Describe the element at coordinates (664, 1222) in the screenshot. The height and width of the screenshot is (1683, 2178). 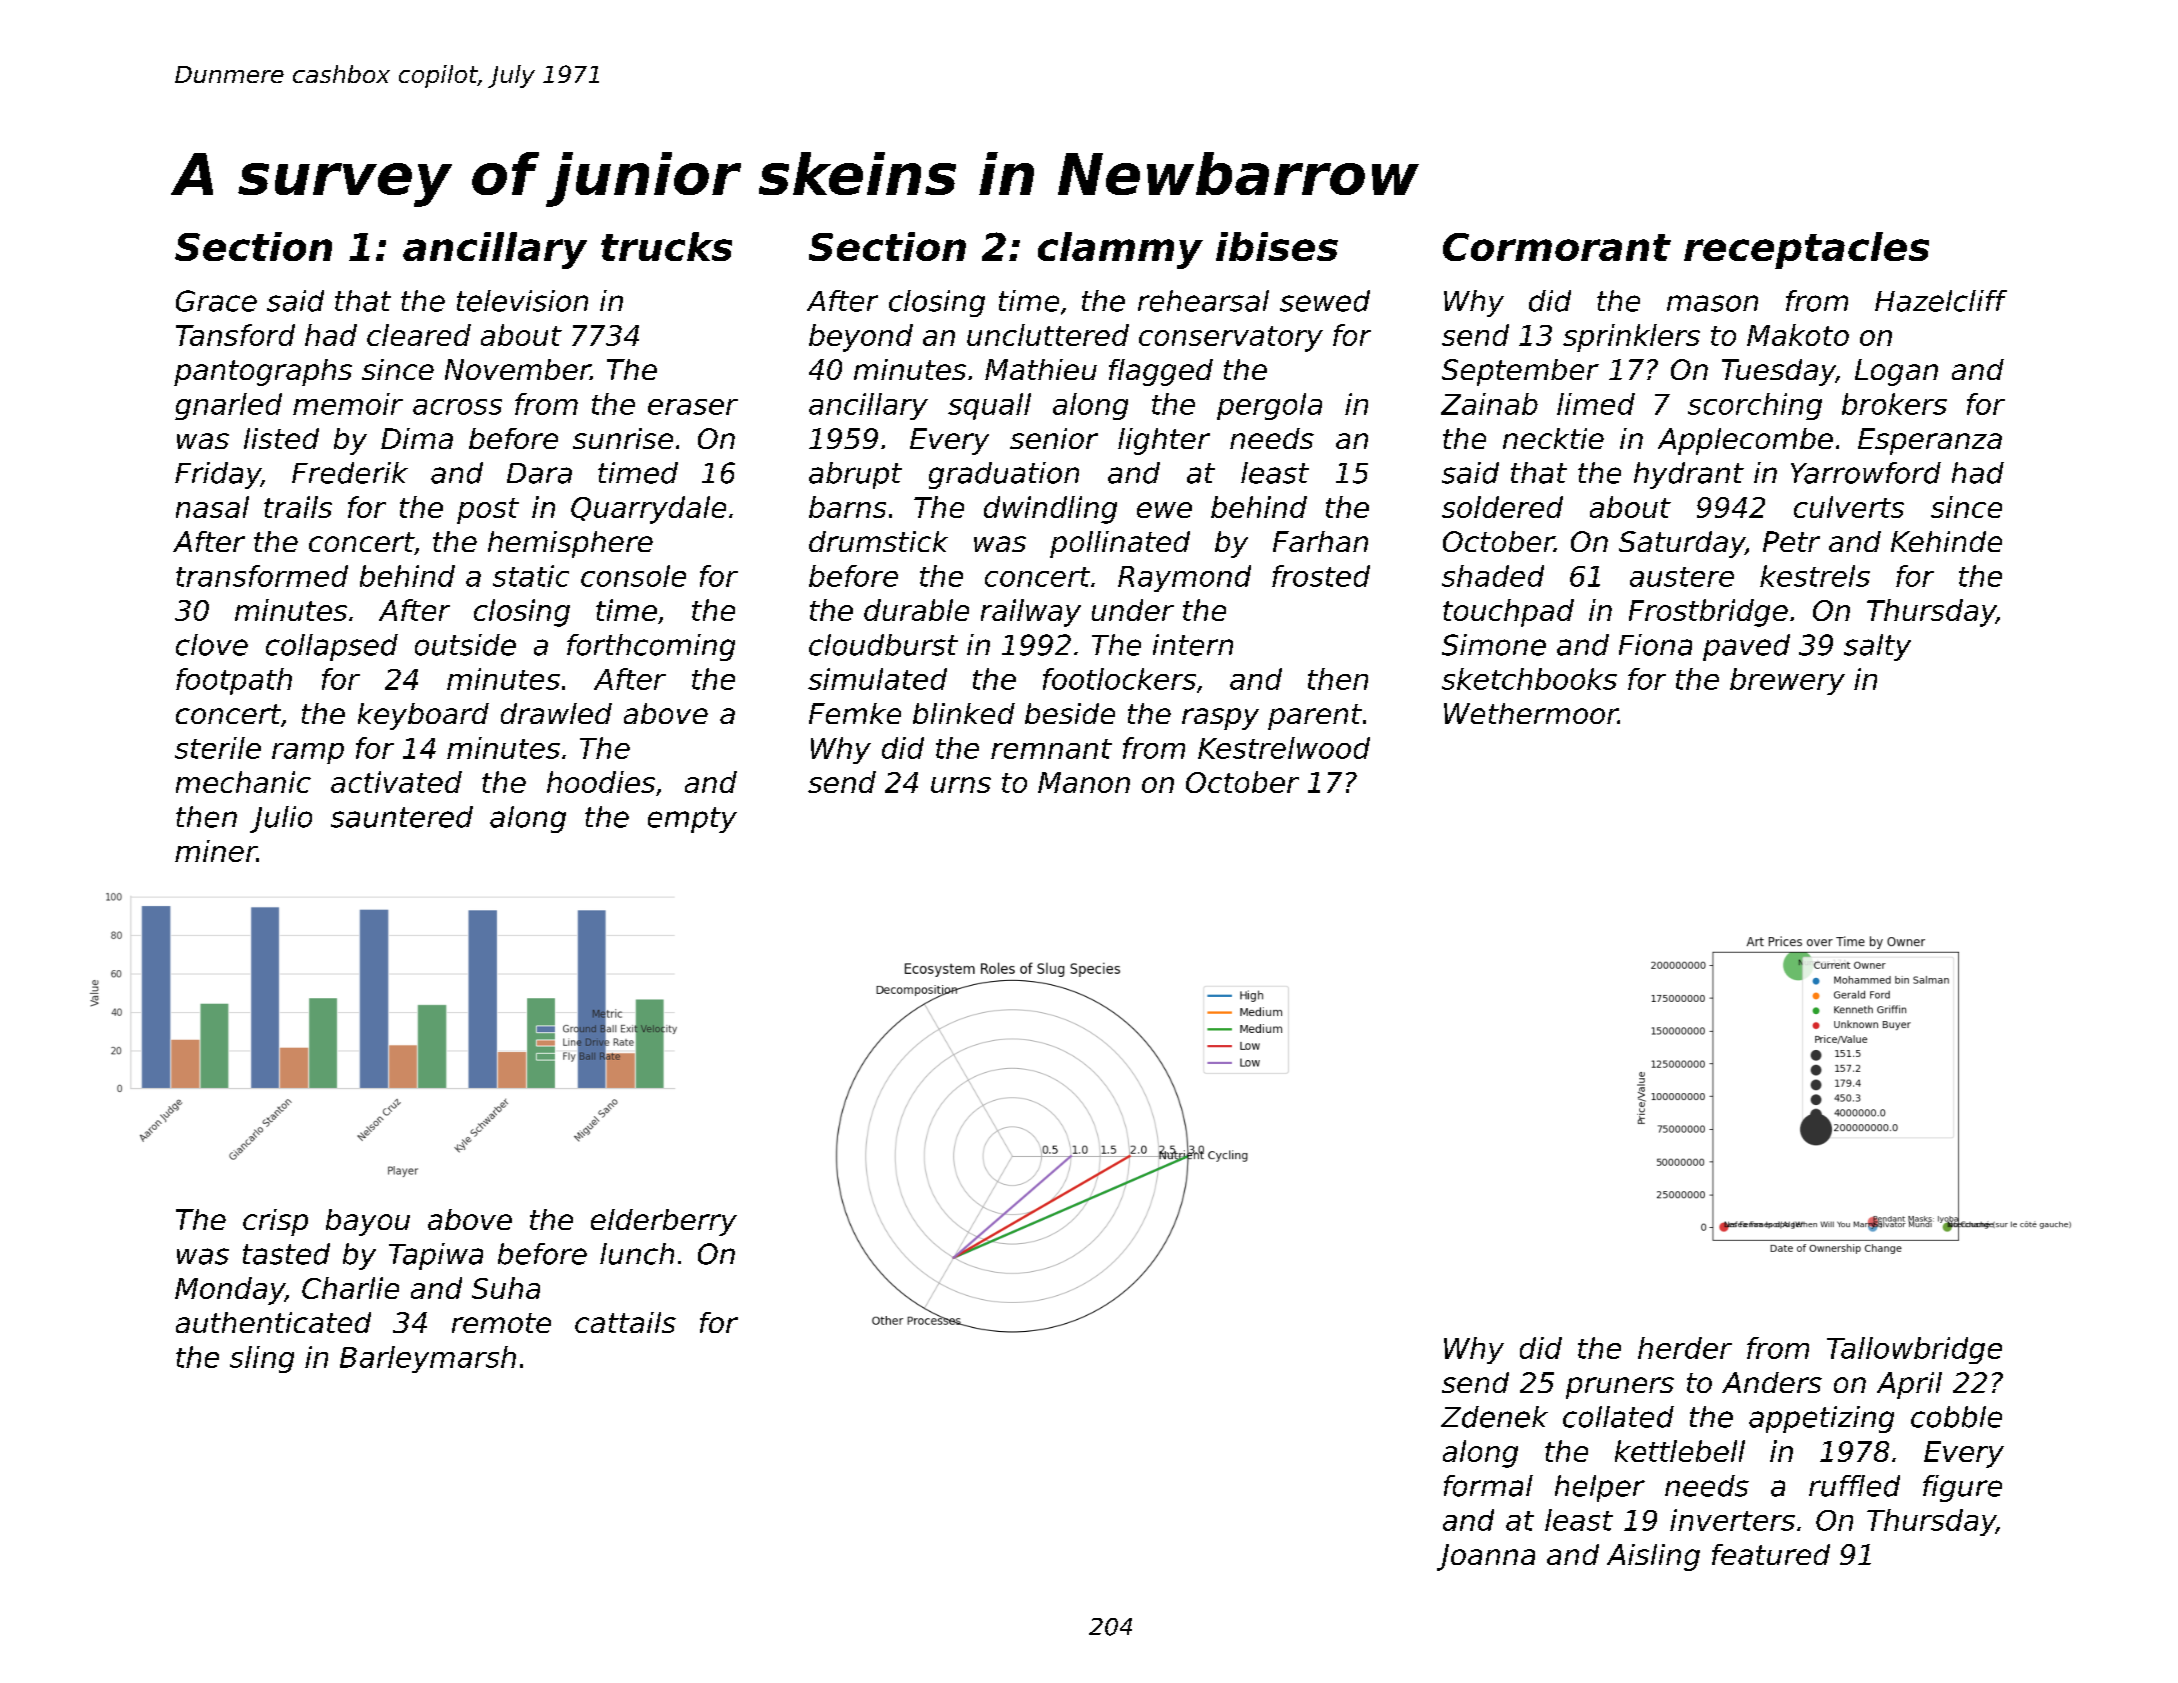
I see `elderberry` at that location.
